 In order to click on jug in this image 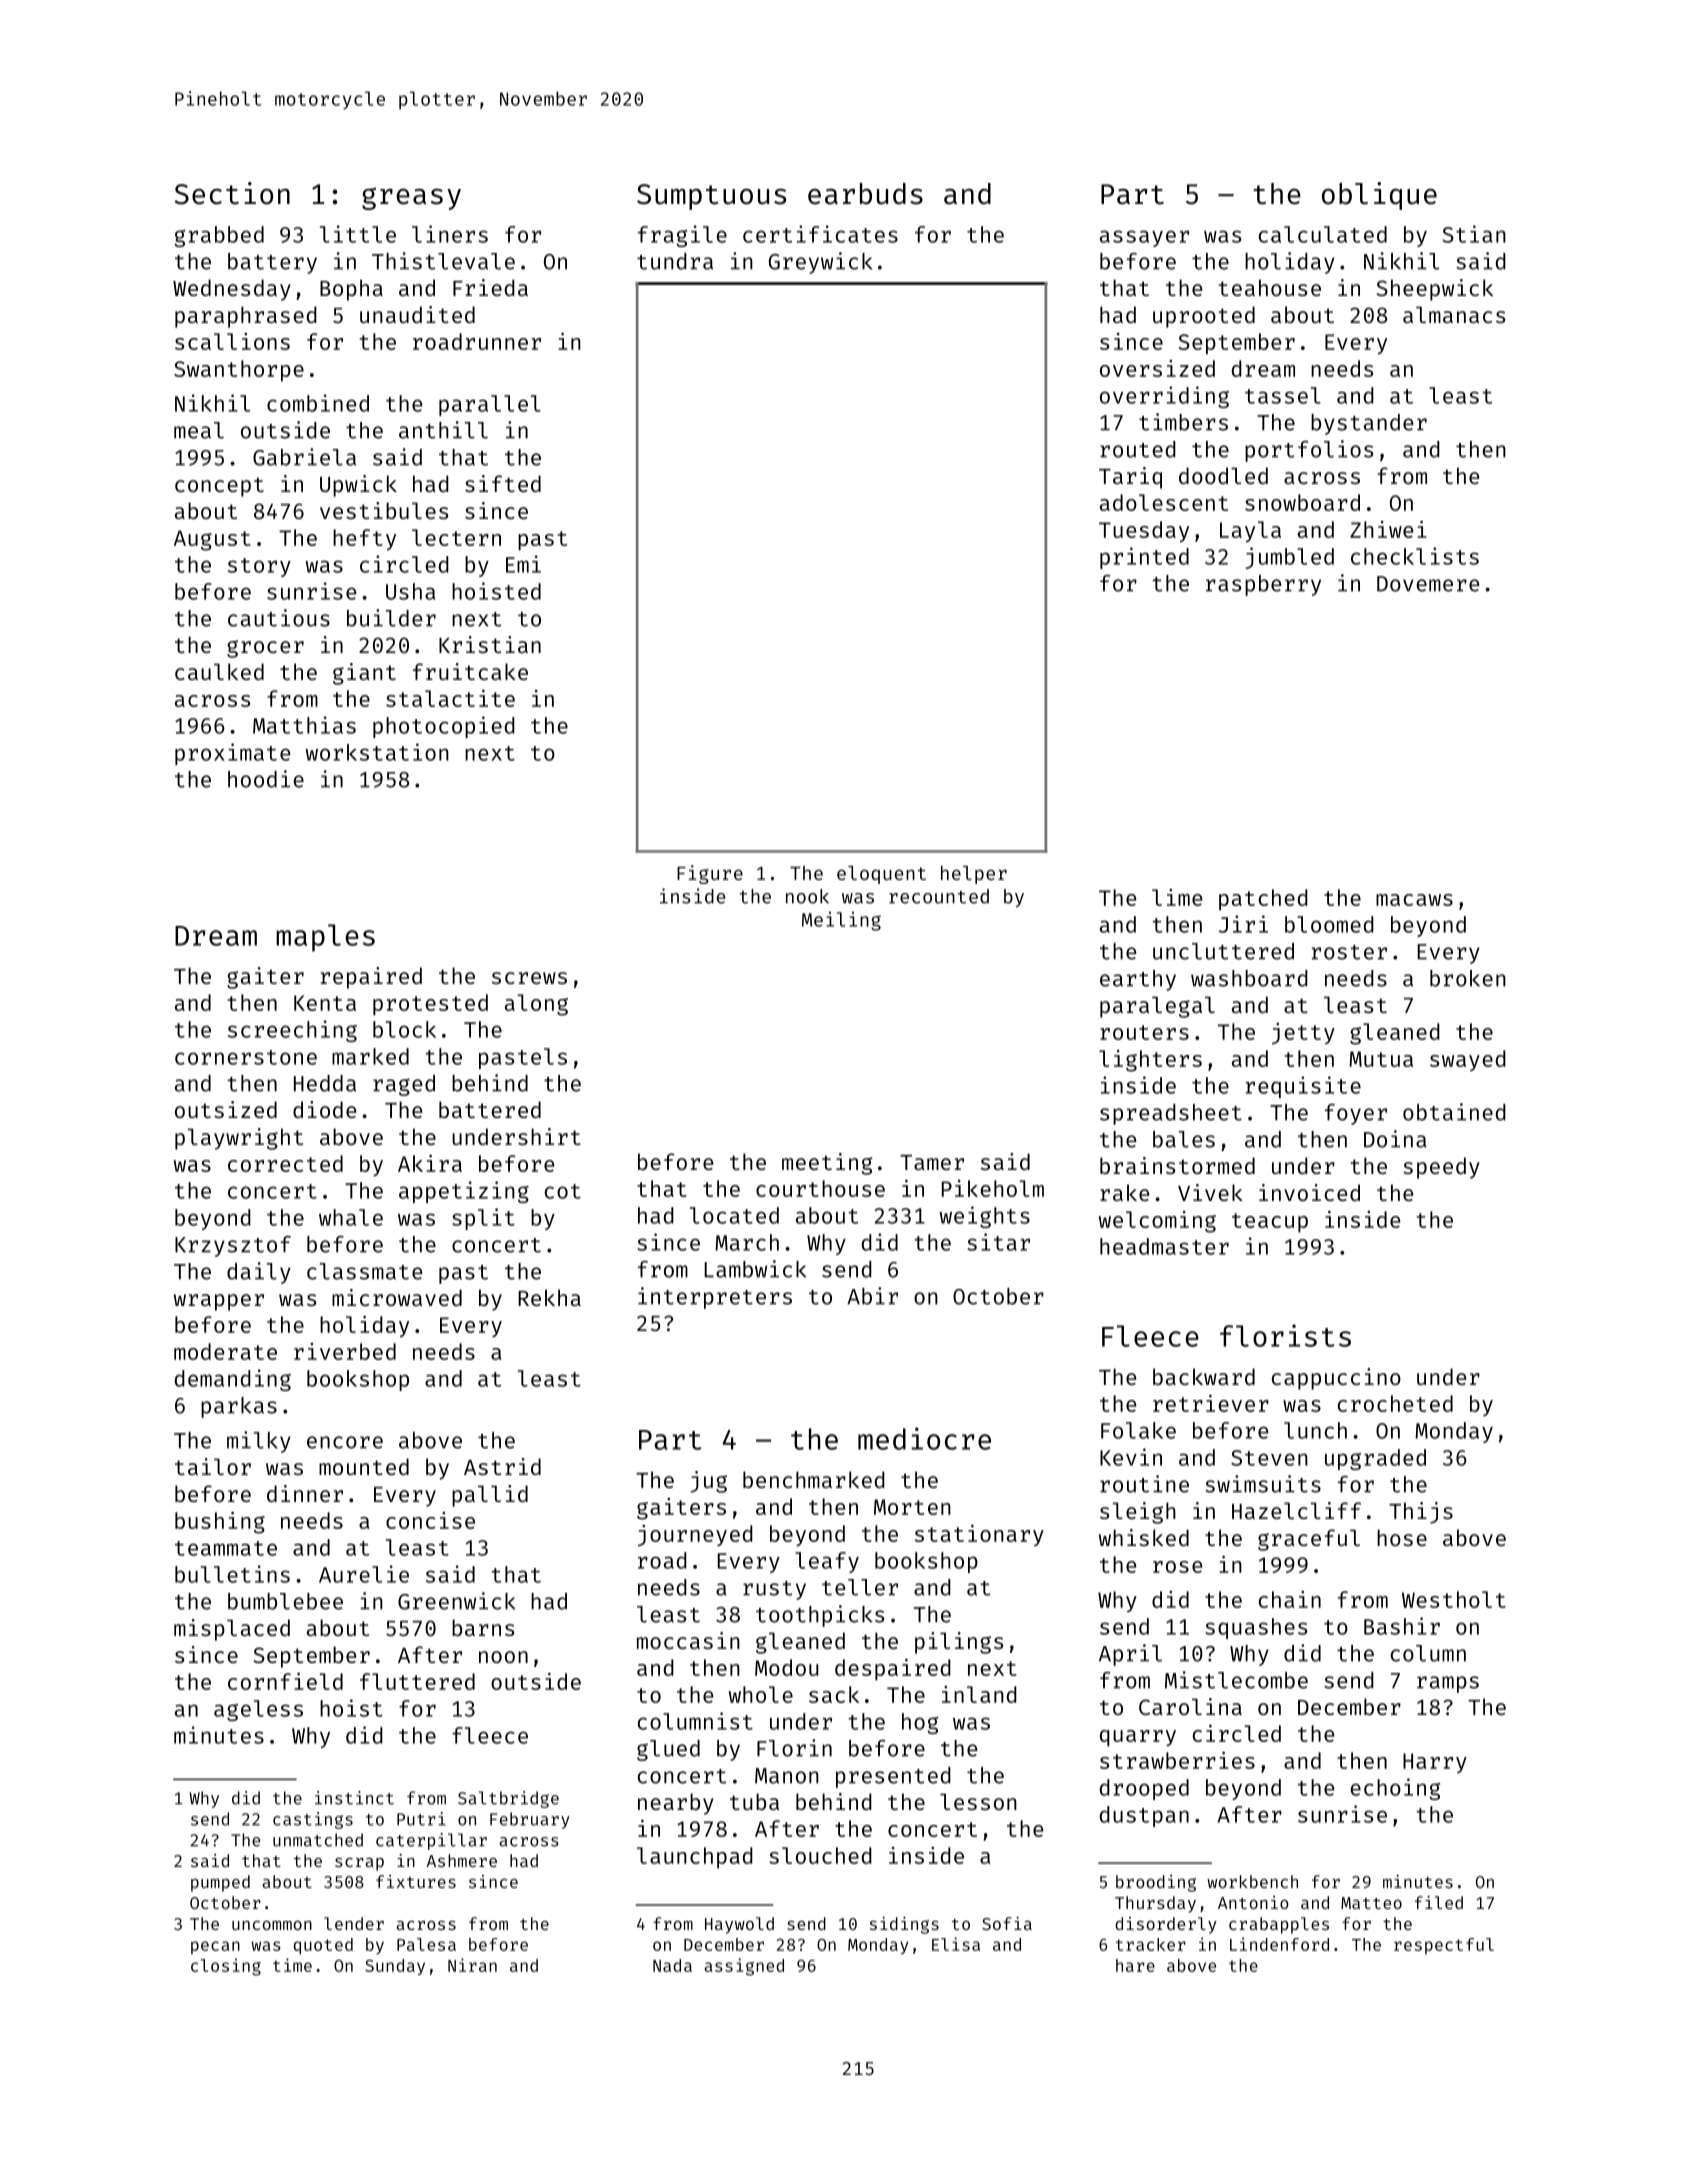, I will do `click(708, 1482)`.
